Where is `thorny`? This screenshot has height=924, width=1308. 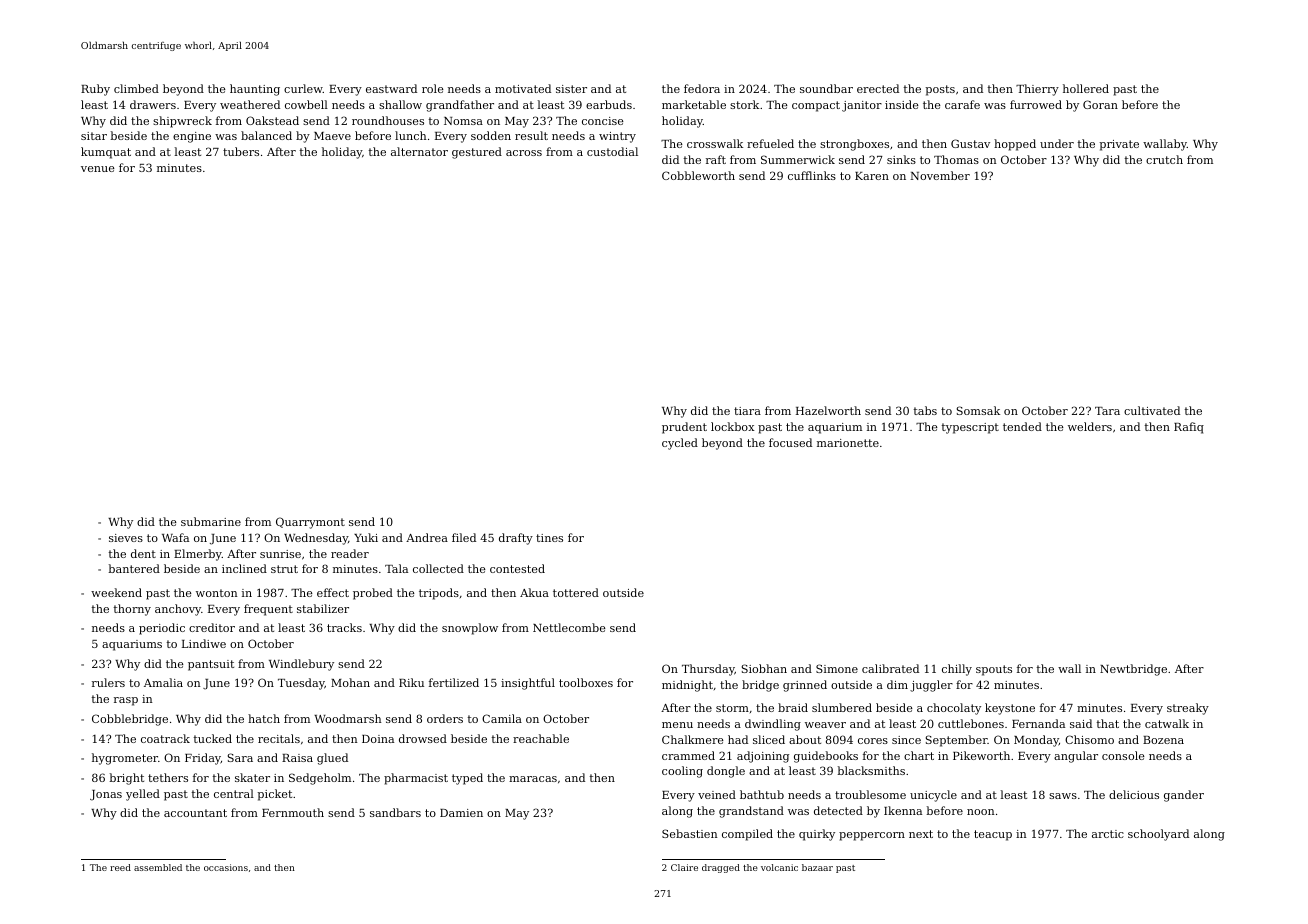 thorny is located at coordinates (132, 610).
